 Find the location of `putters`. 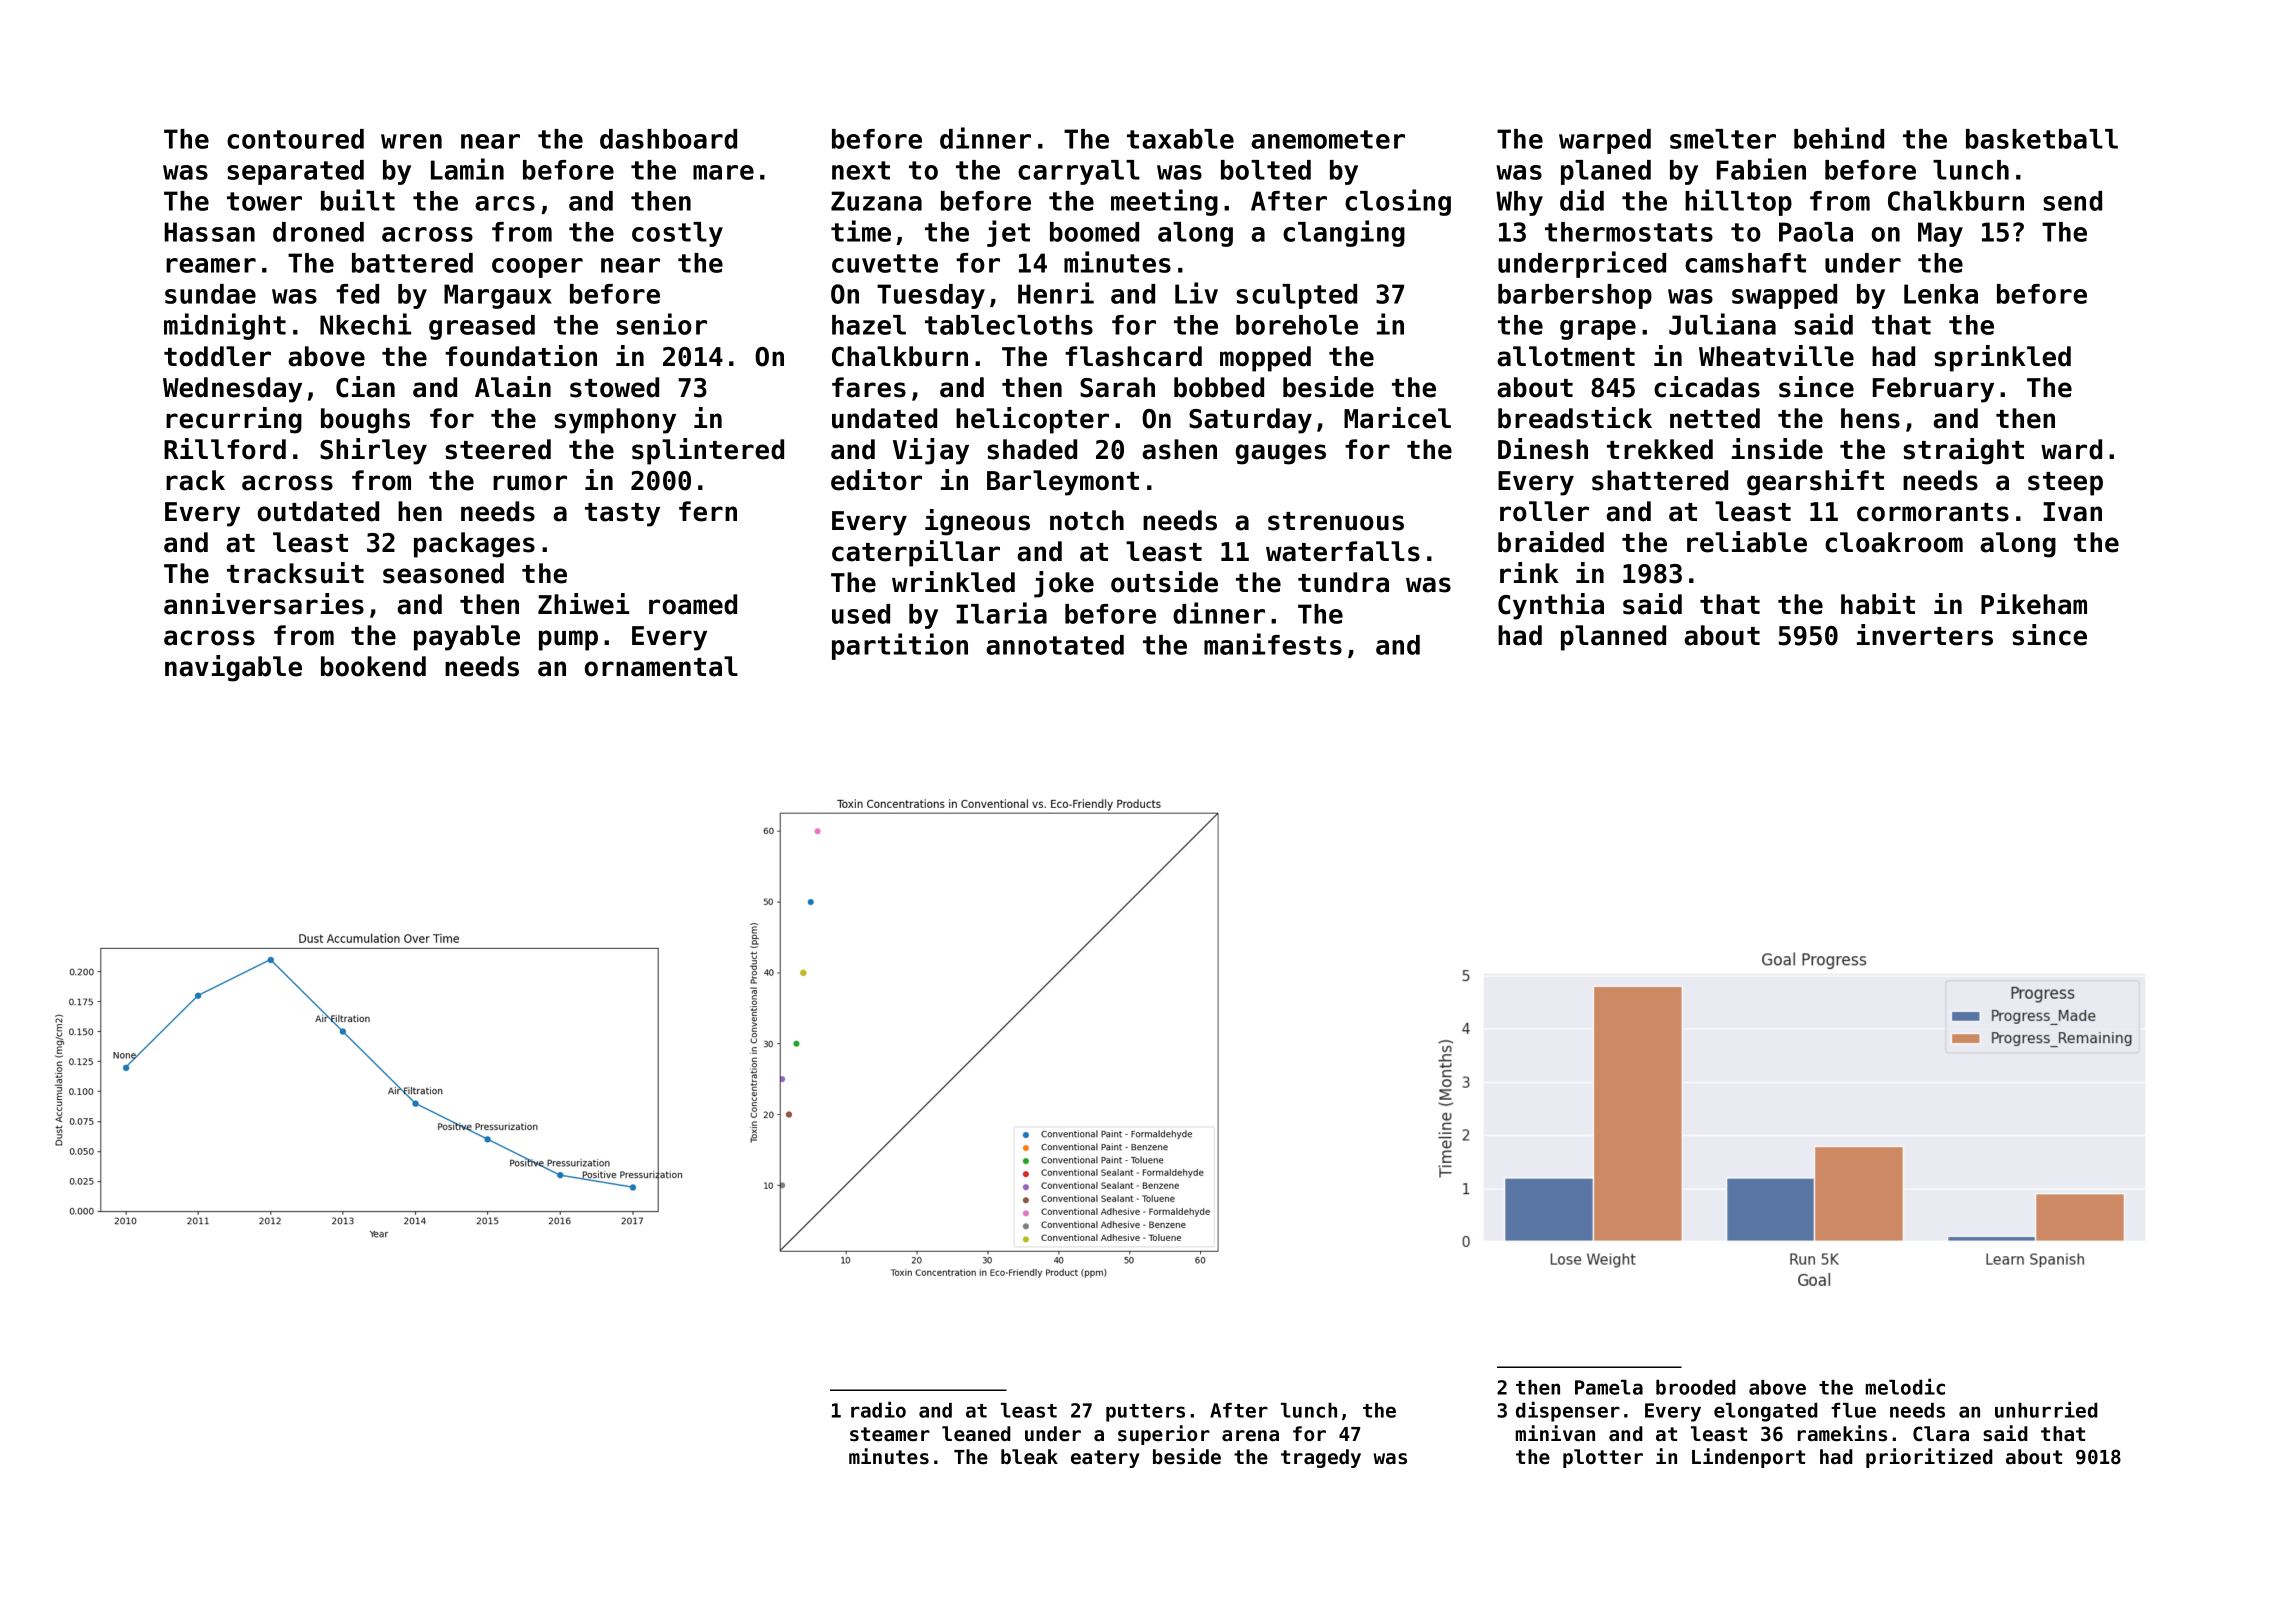

putters is located at coordinates (1145, 1413).
